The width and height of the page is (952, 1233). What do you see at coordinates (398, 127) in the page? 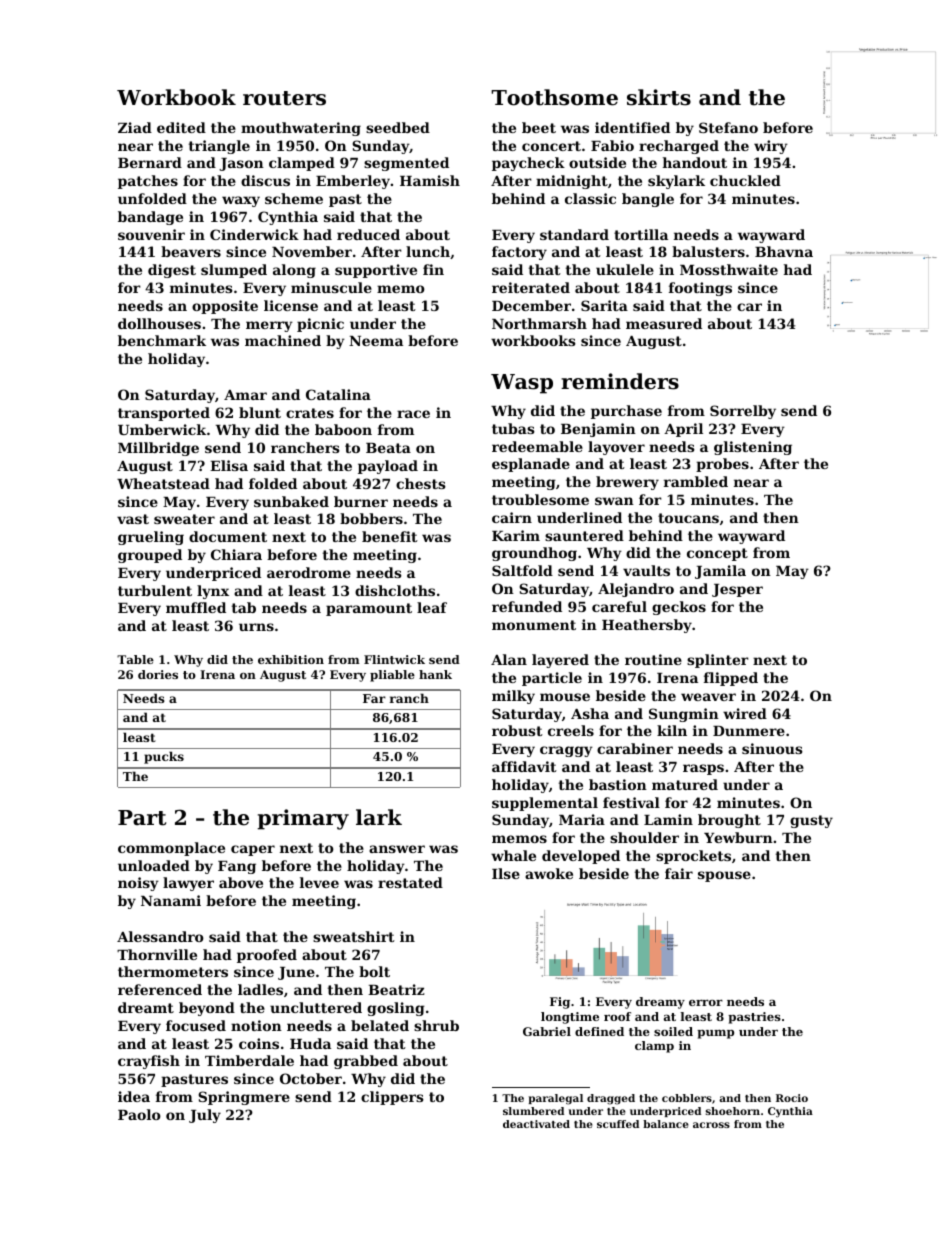
I see `seedbed` at bounding box center [398, 127].
